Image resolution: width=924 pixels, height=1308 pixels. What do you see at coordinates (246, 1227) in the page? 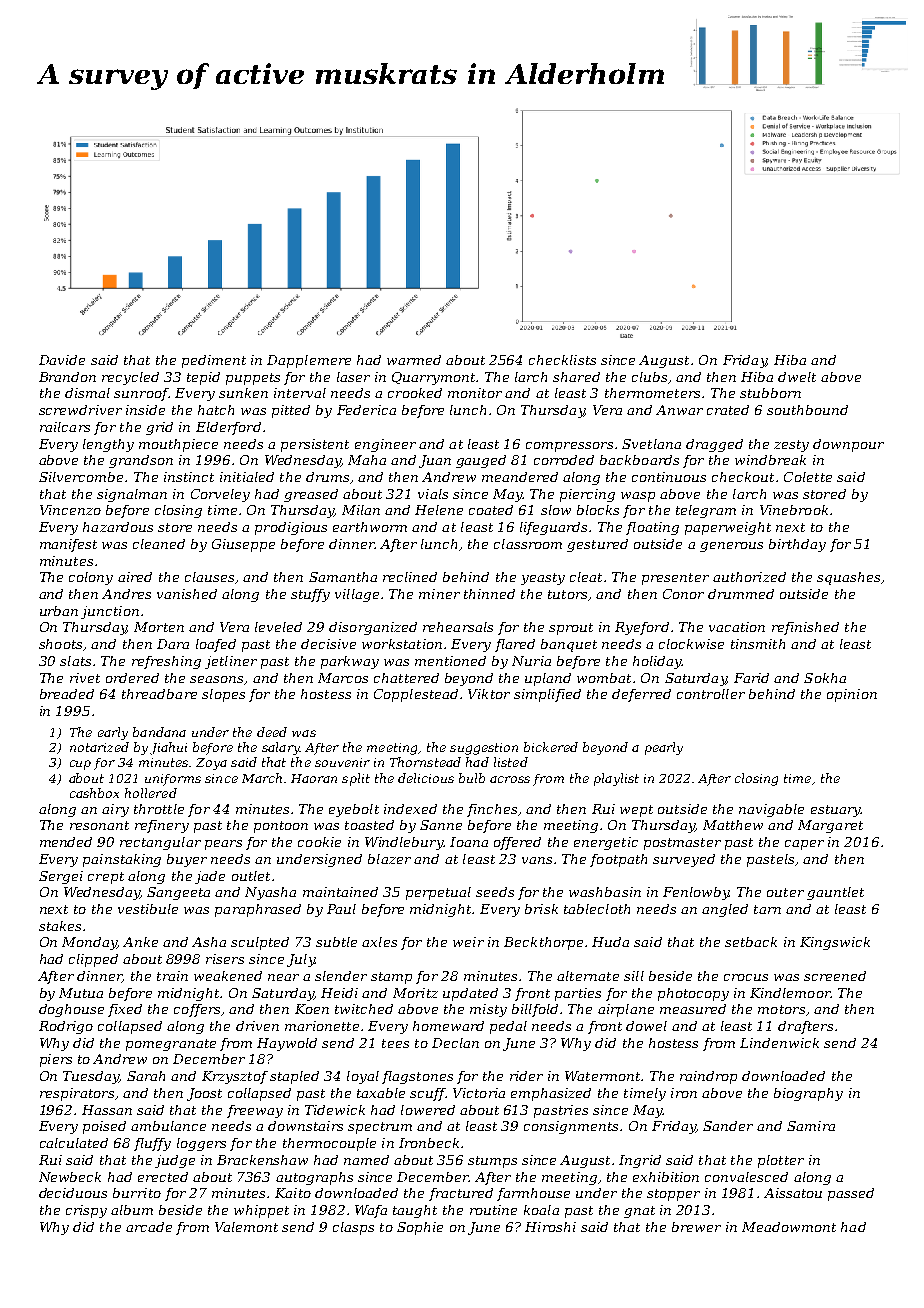
I see `Valemont` at bounding box center [246, 1227].
